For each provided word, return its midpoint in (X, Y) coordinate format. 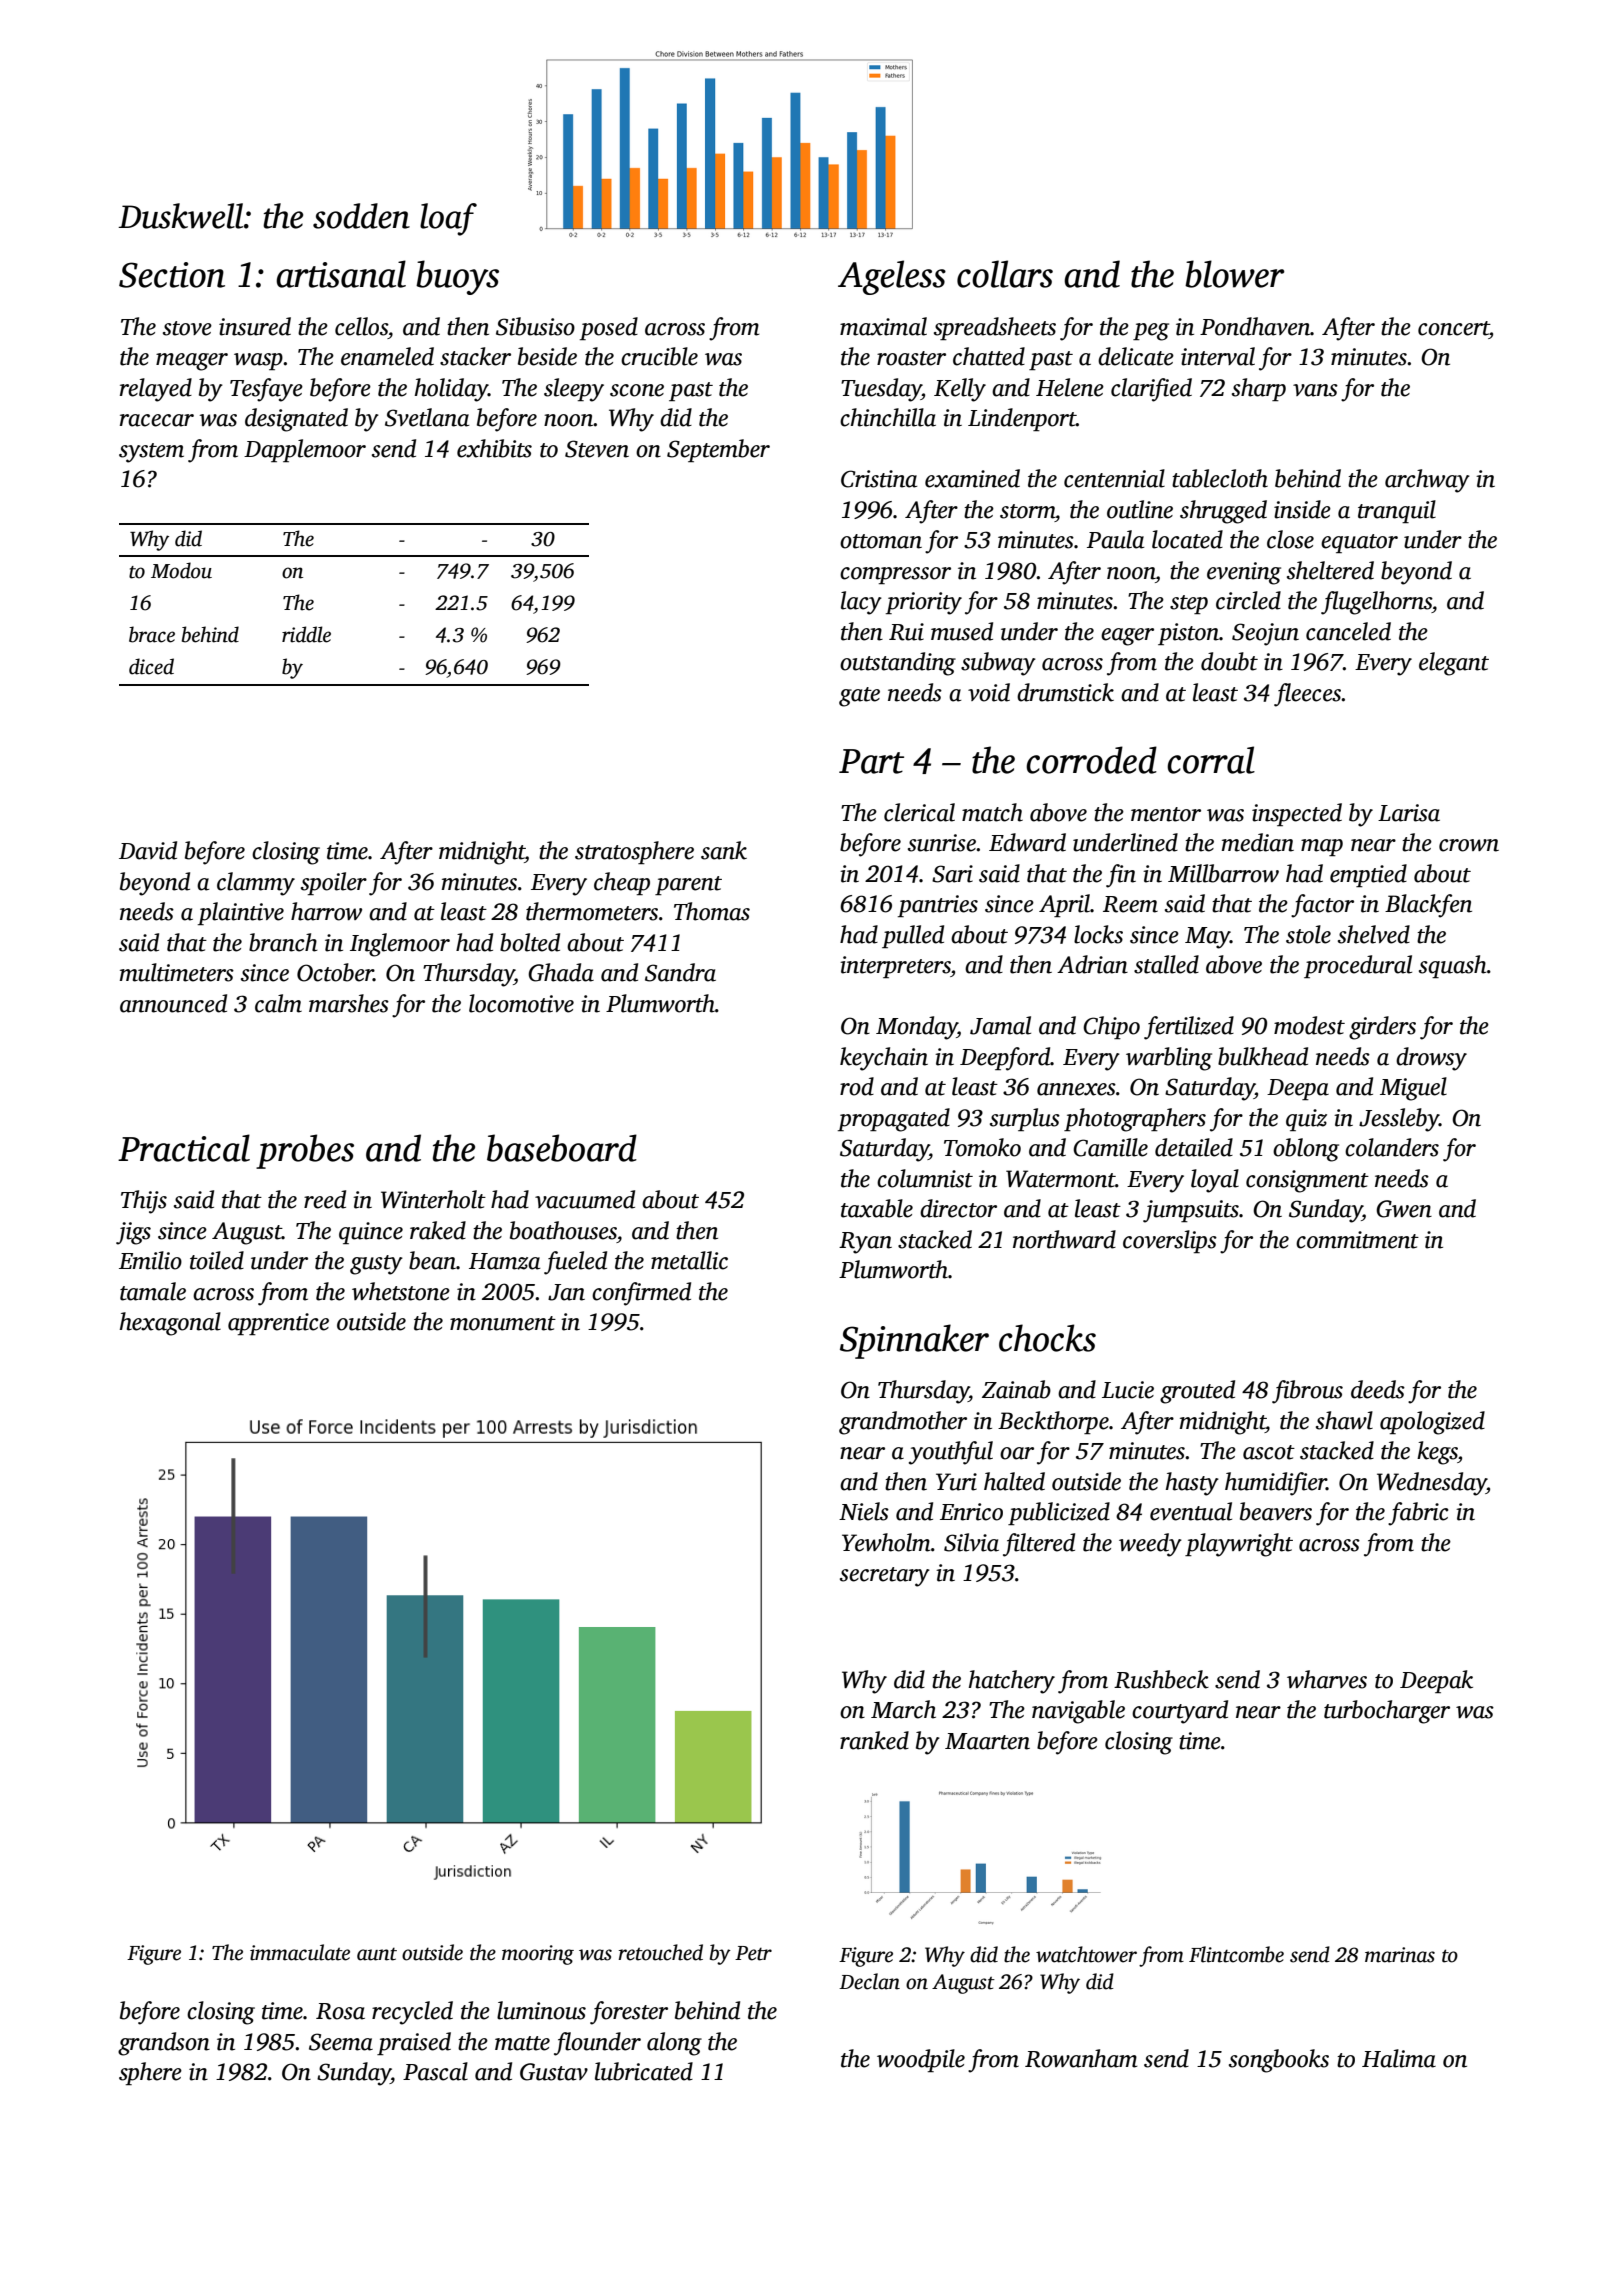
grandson (164, 2044)
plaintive (241, 913)
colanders (1392, 1147)
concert (1453, 328)
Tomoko (982, 1147)
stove (187, 328)
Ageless (892, 277)
